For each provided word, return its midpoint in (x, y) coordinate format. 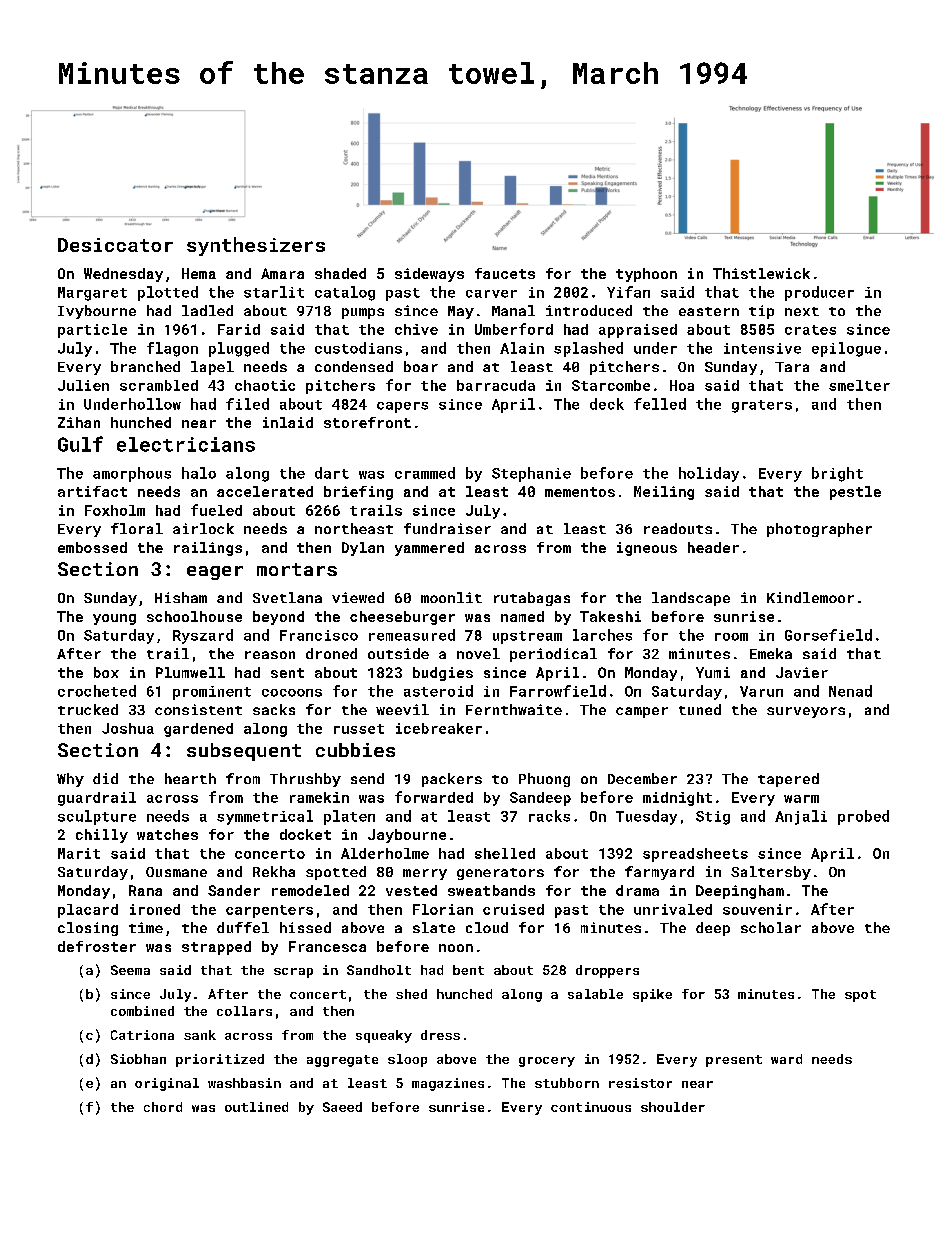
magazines (448, 1084)
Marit (79, 853)
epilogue (846, 349)
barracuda (496, 385)
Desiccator (115, 245)
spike (652, 995)
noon (456, 948)
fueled (216, 510)
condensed (354, 366)
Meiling (664, 493)
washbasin (244, 1083)
